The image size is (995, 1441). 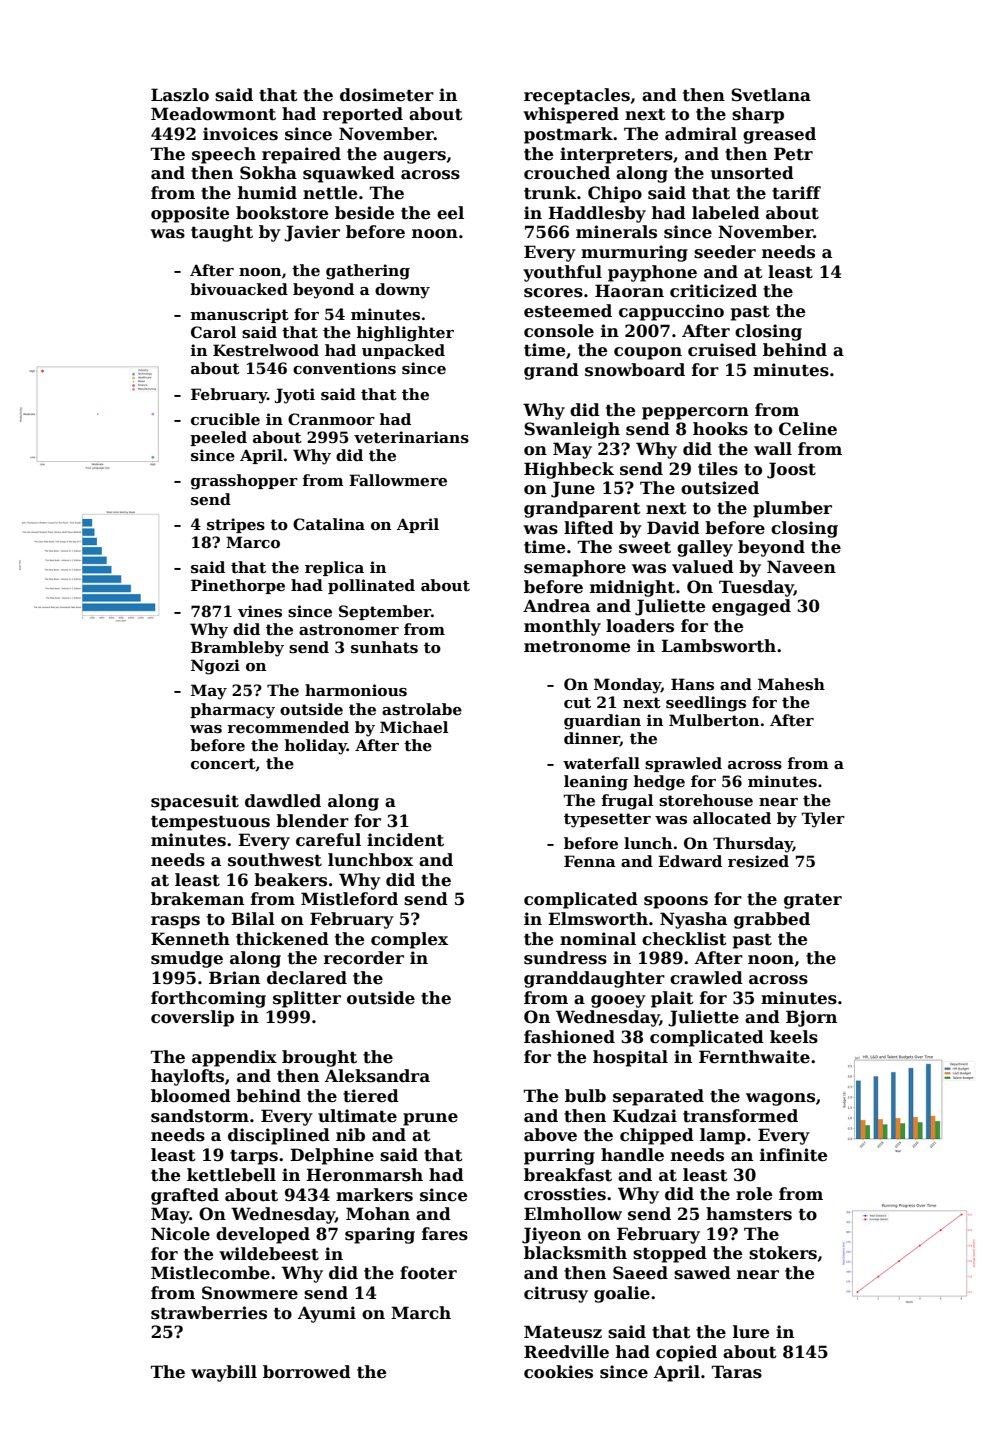 What do you see at coordinates (659, 783) in the screenshot?
I see `hedge` at bounding box center [659, 783].
